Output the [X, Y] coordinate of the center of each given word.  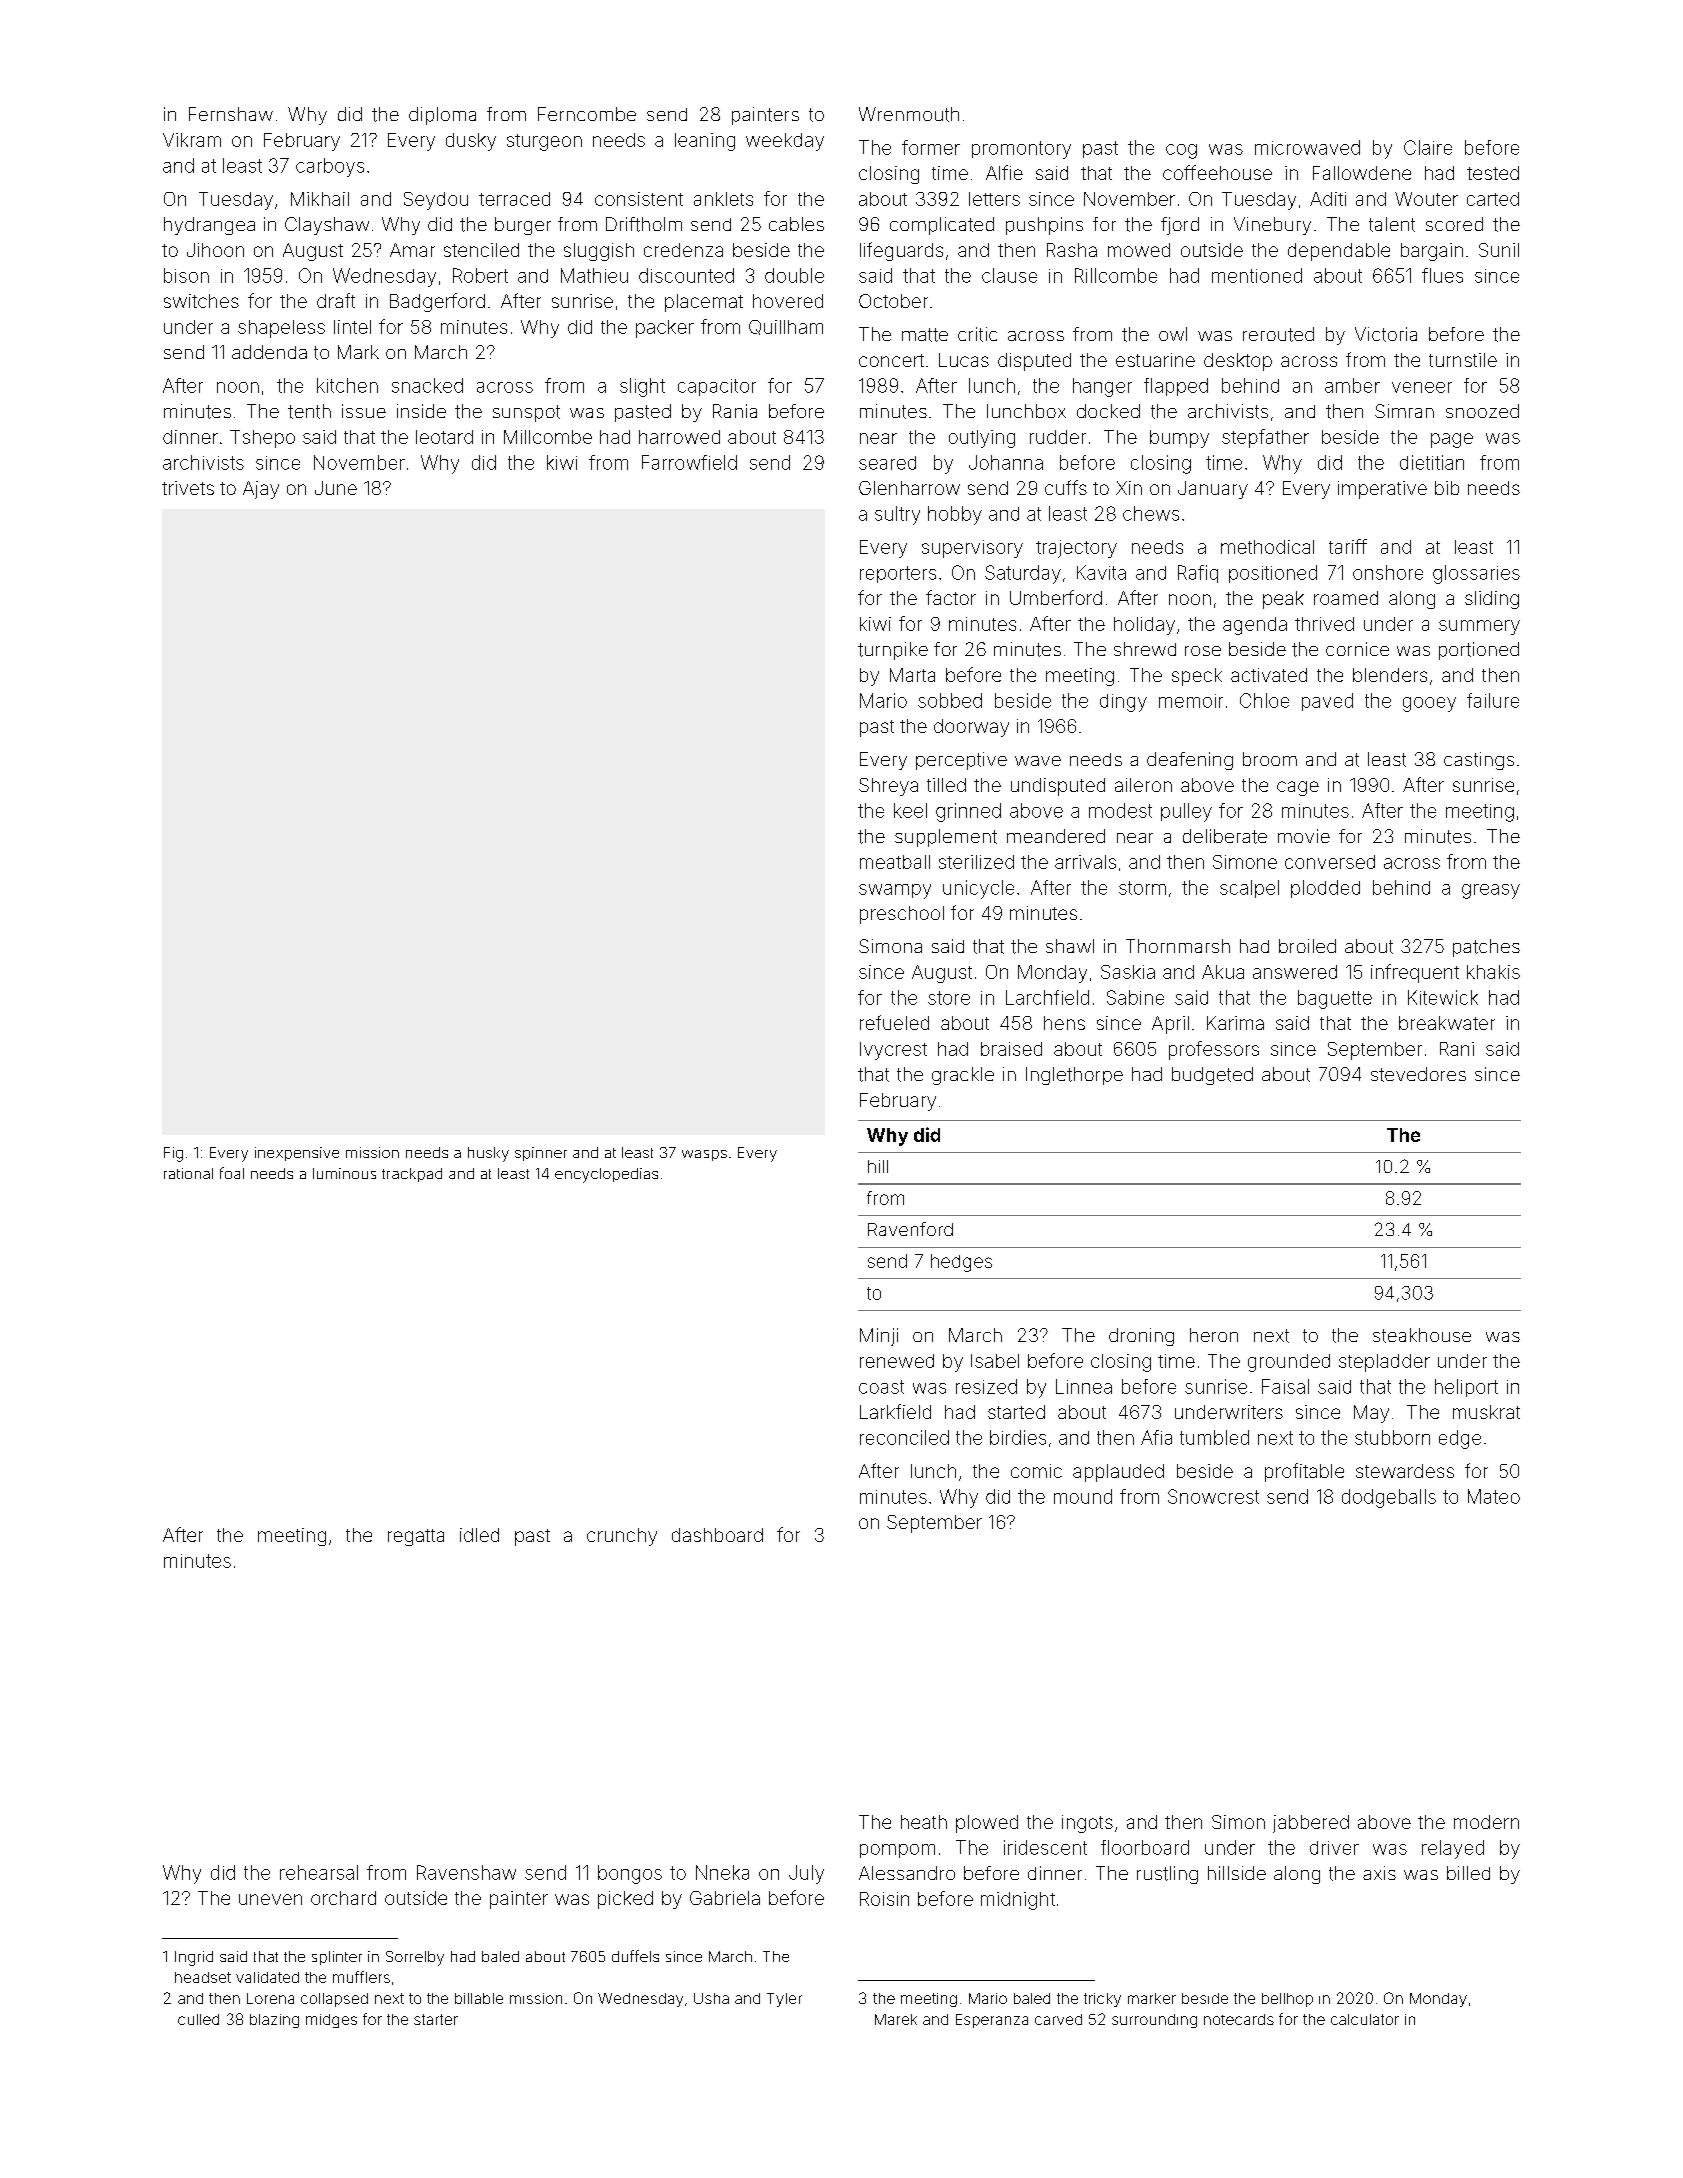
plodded [1325, 889]
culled [198, 2019]
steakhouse [1422, 1335]
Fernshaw [231, 114]
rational [188, 1173]
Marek [896, 2019]
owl [1173, 334]
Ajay [261, 490]
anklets [723, 199]
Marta [912, 675]
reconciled [904, 1437]
